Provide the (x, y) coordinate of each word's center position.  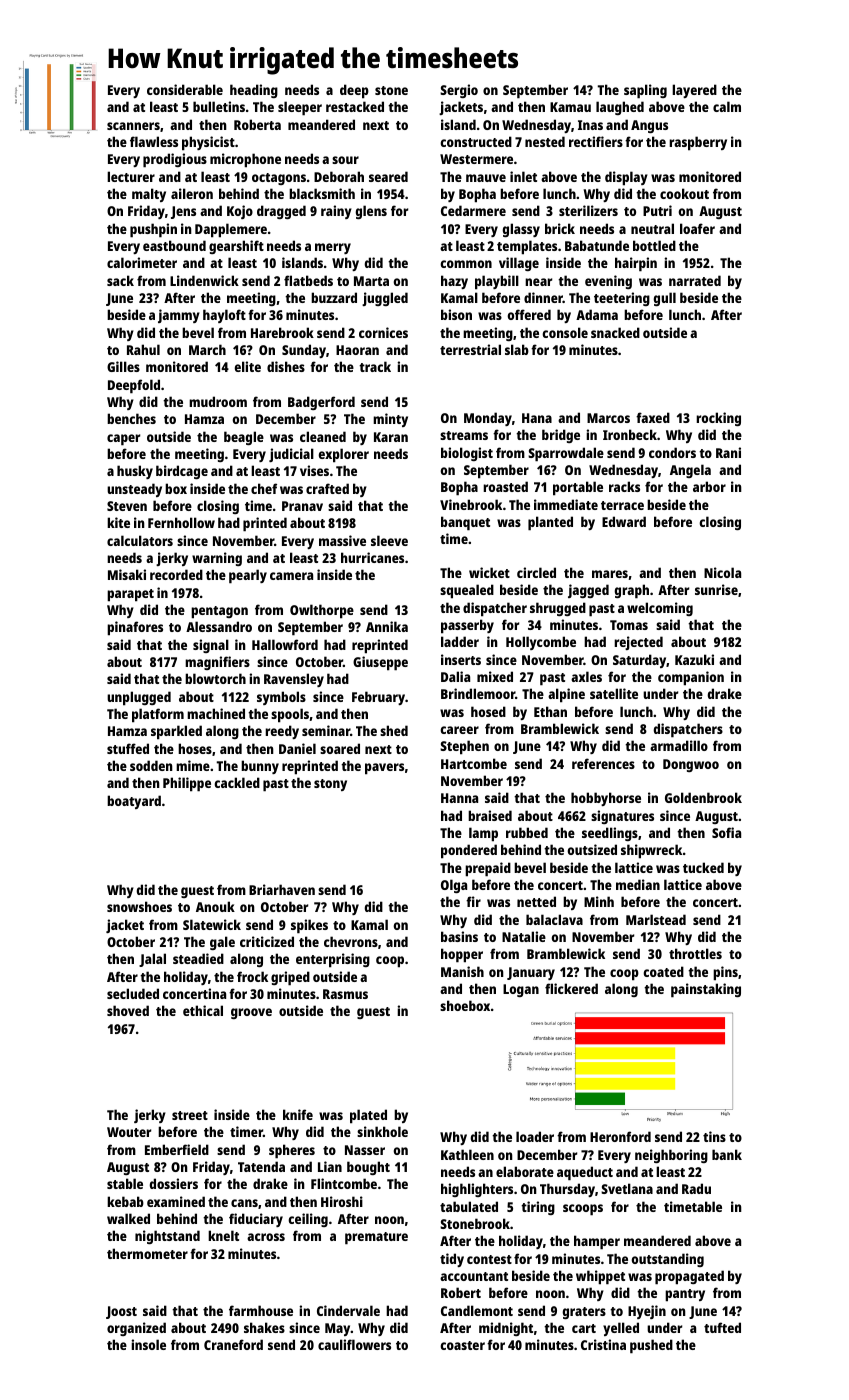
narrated (695, 280)
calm (727, 106)
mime (193, 765)
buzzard (334, 297)
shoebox (465, 1005)
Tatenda (261, 1166)
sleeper (300, 108)
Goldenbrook (703, 797)
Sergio (459, 91)
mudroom (218, 401)
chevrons (351, 941)
